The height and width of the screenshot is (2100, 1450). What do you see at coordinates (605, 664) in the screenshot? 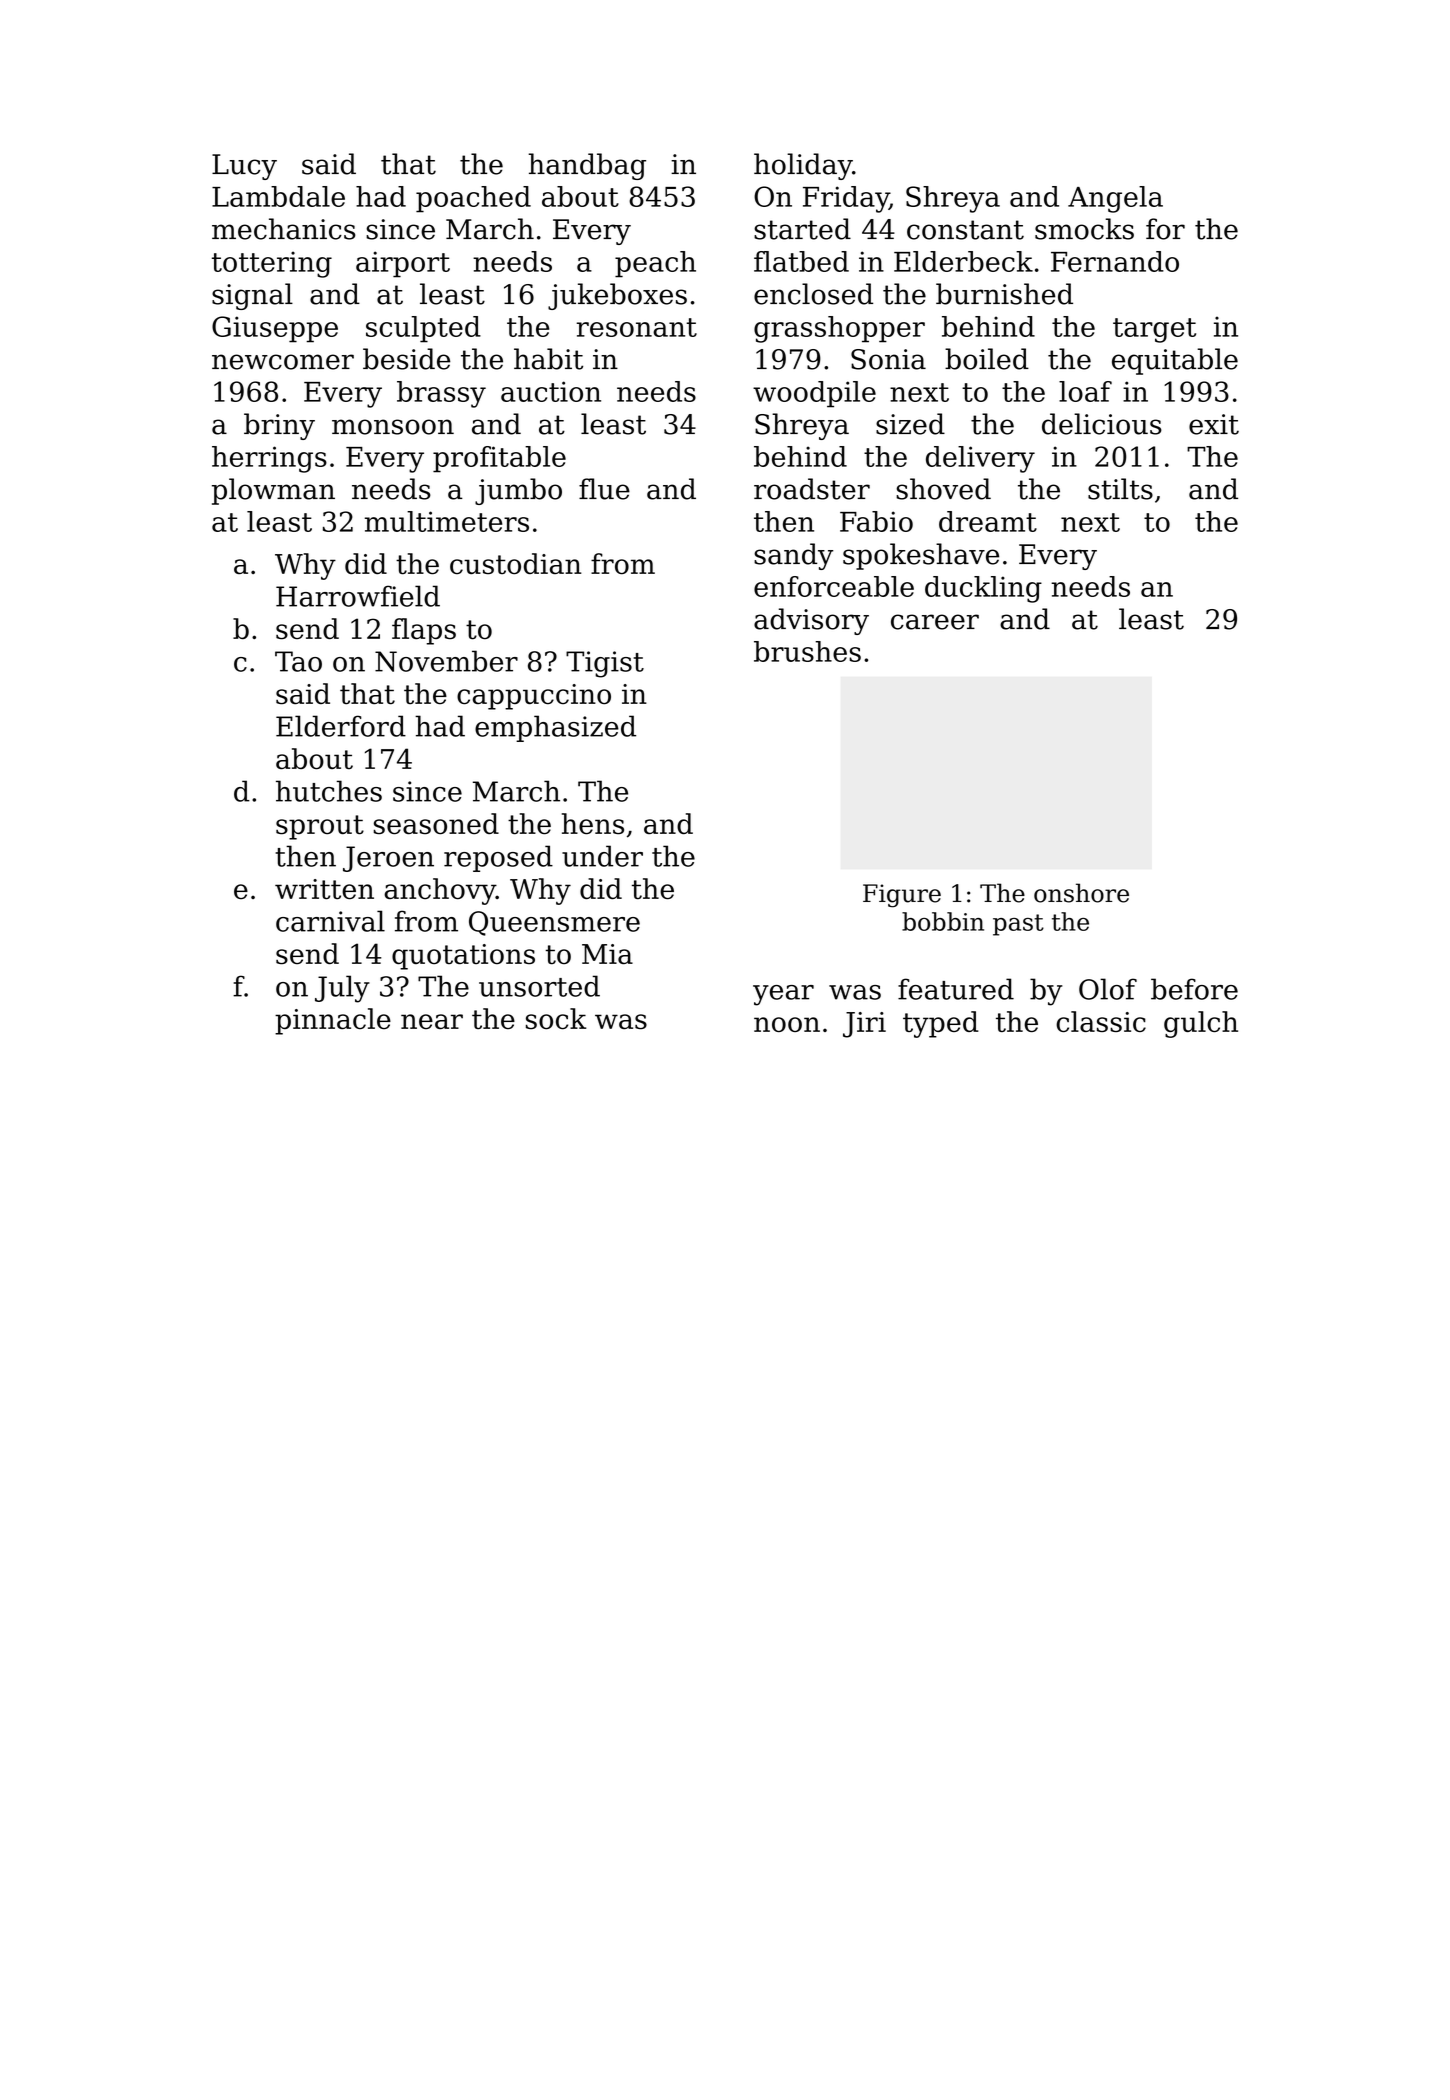
I see `Tigist` at bounding box center [605, 664].
